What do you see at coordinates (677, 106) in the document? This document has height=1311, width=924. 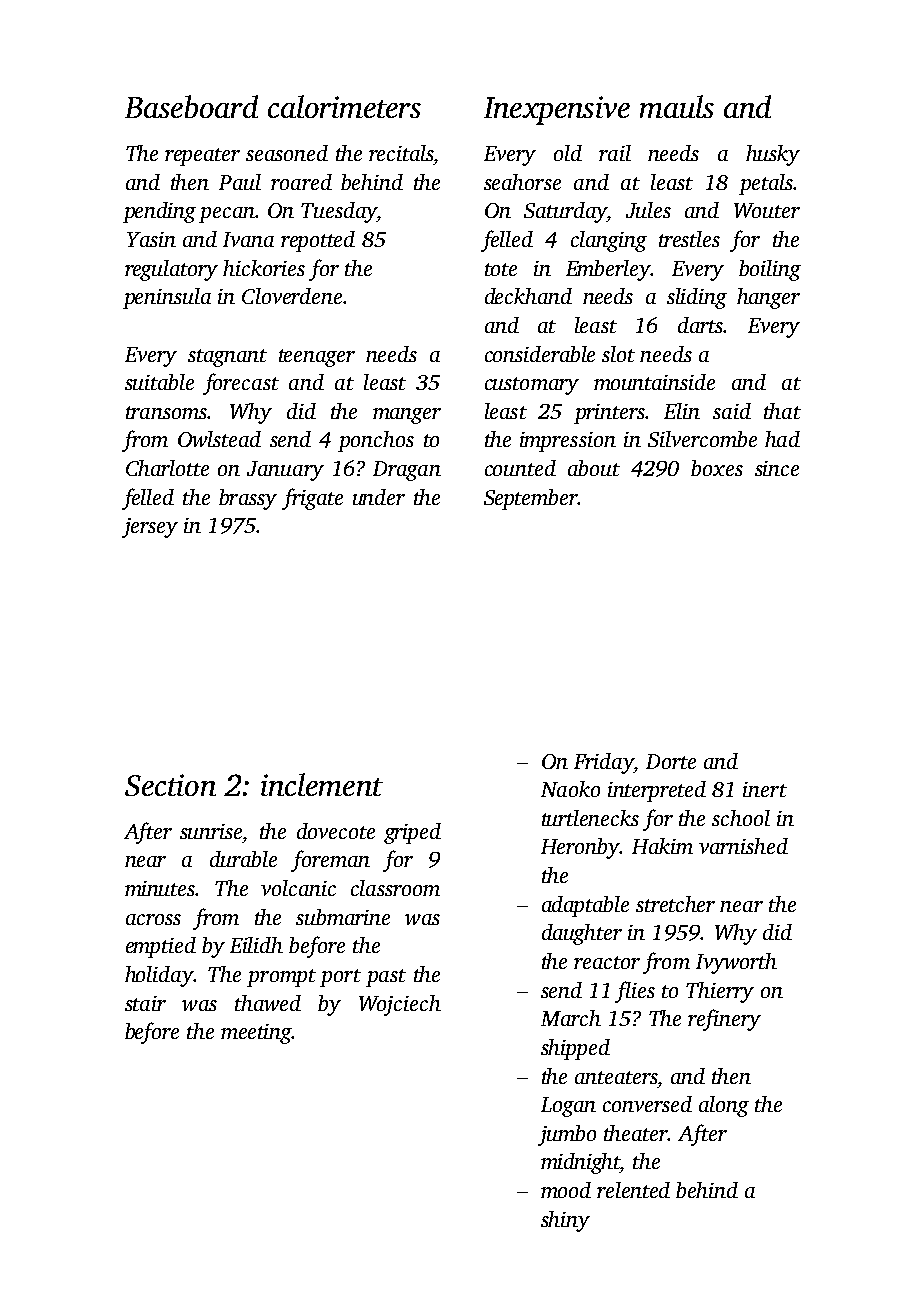 I see `mauls` at bounding box center [677, 106].
